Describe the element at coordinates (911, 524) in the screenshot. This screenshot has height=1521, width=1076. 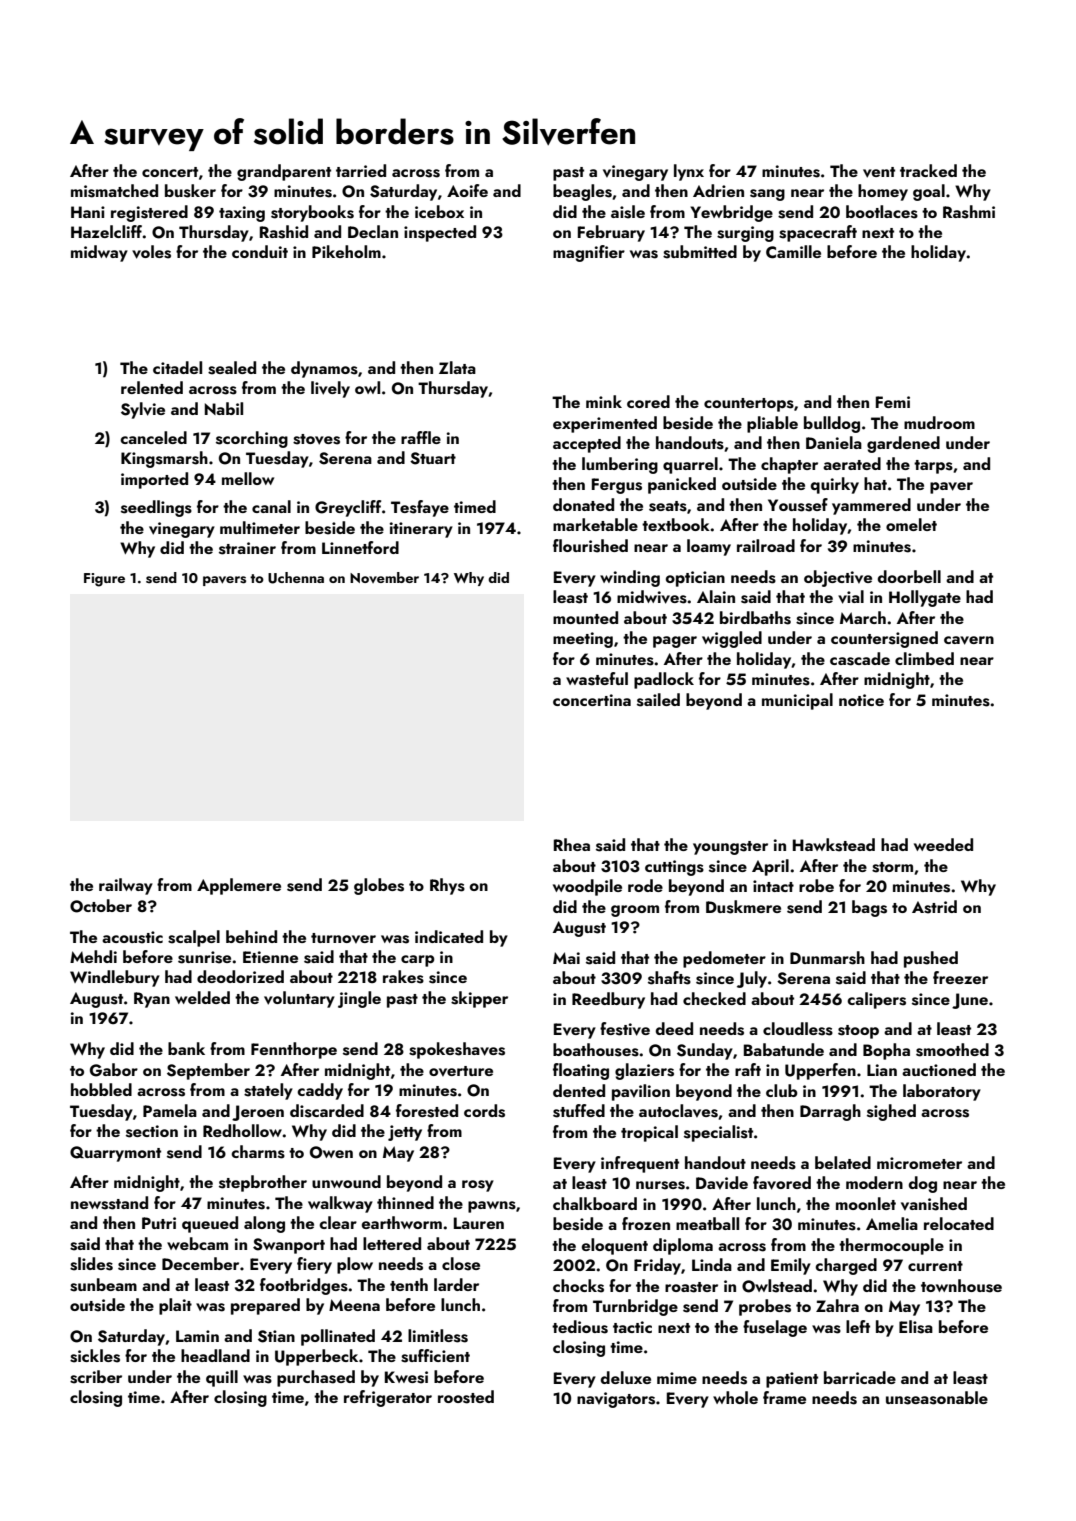
I see `omelet` at that location.
